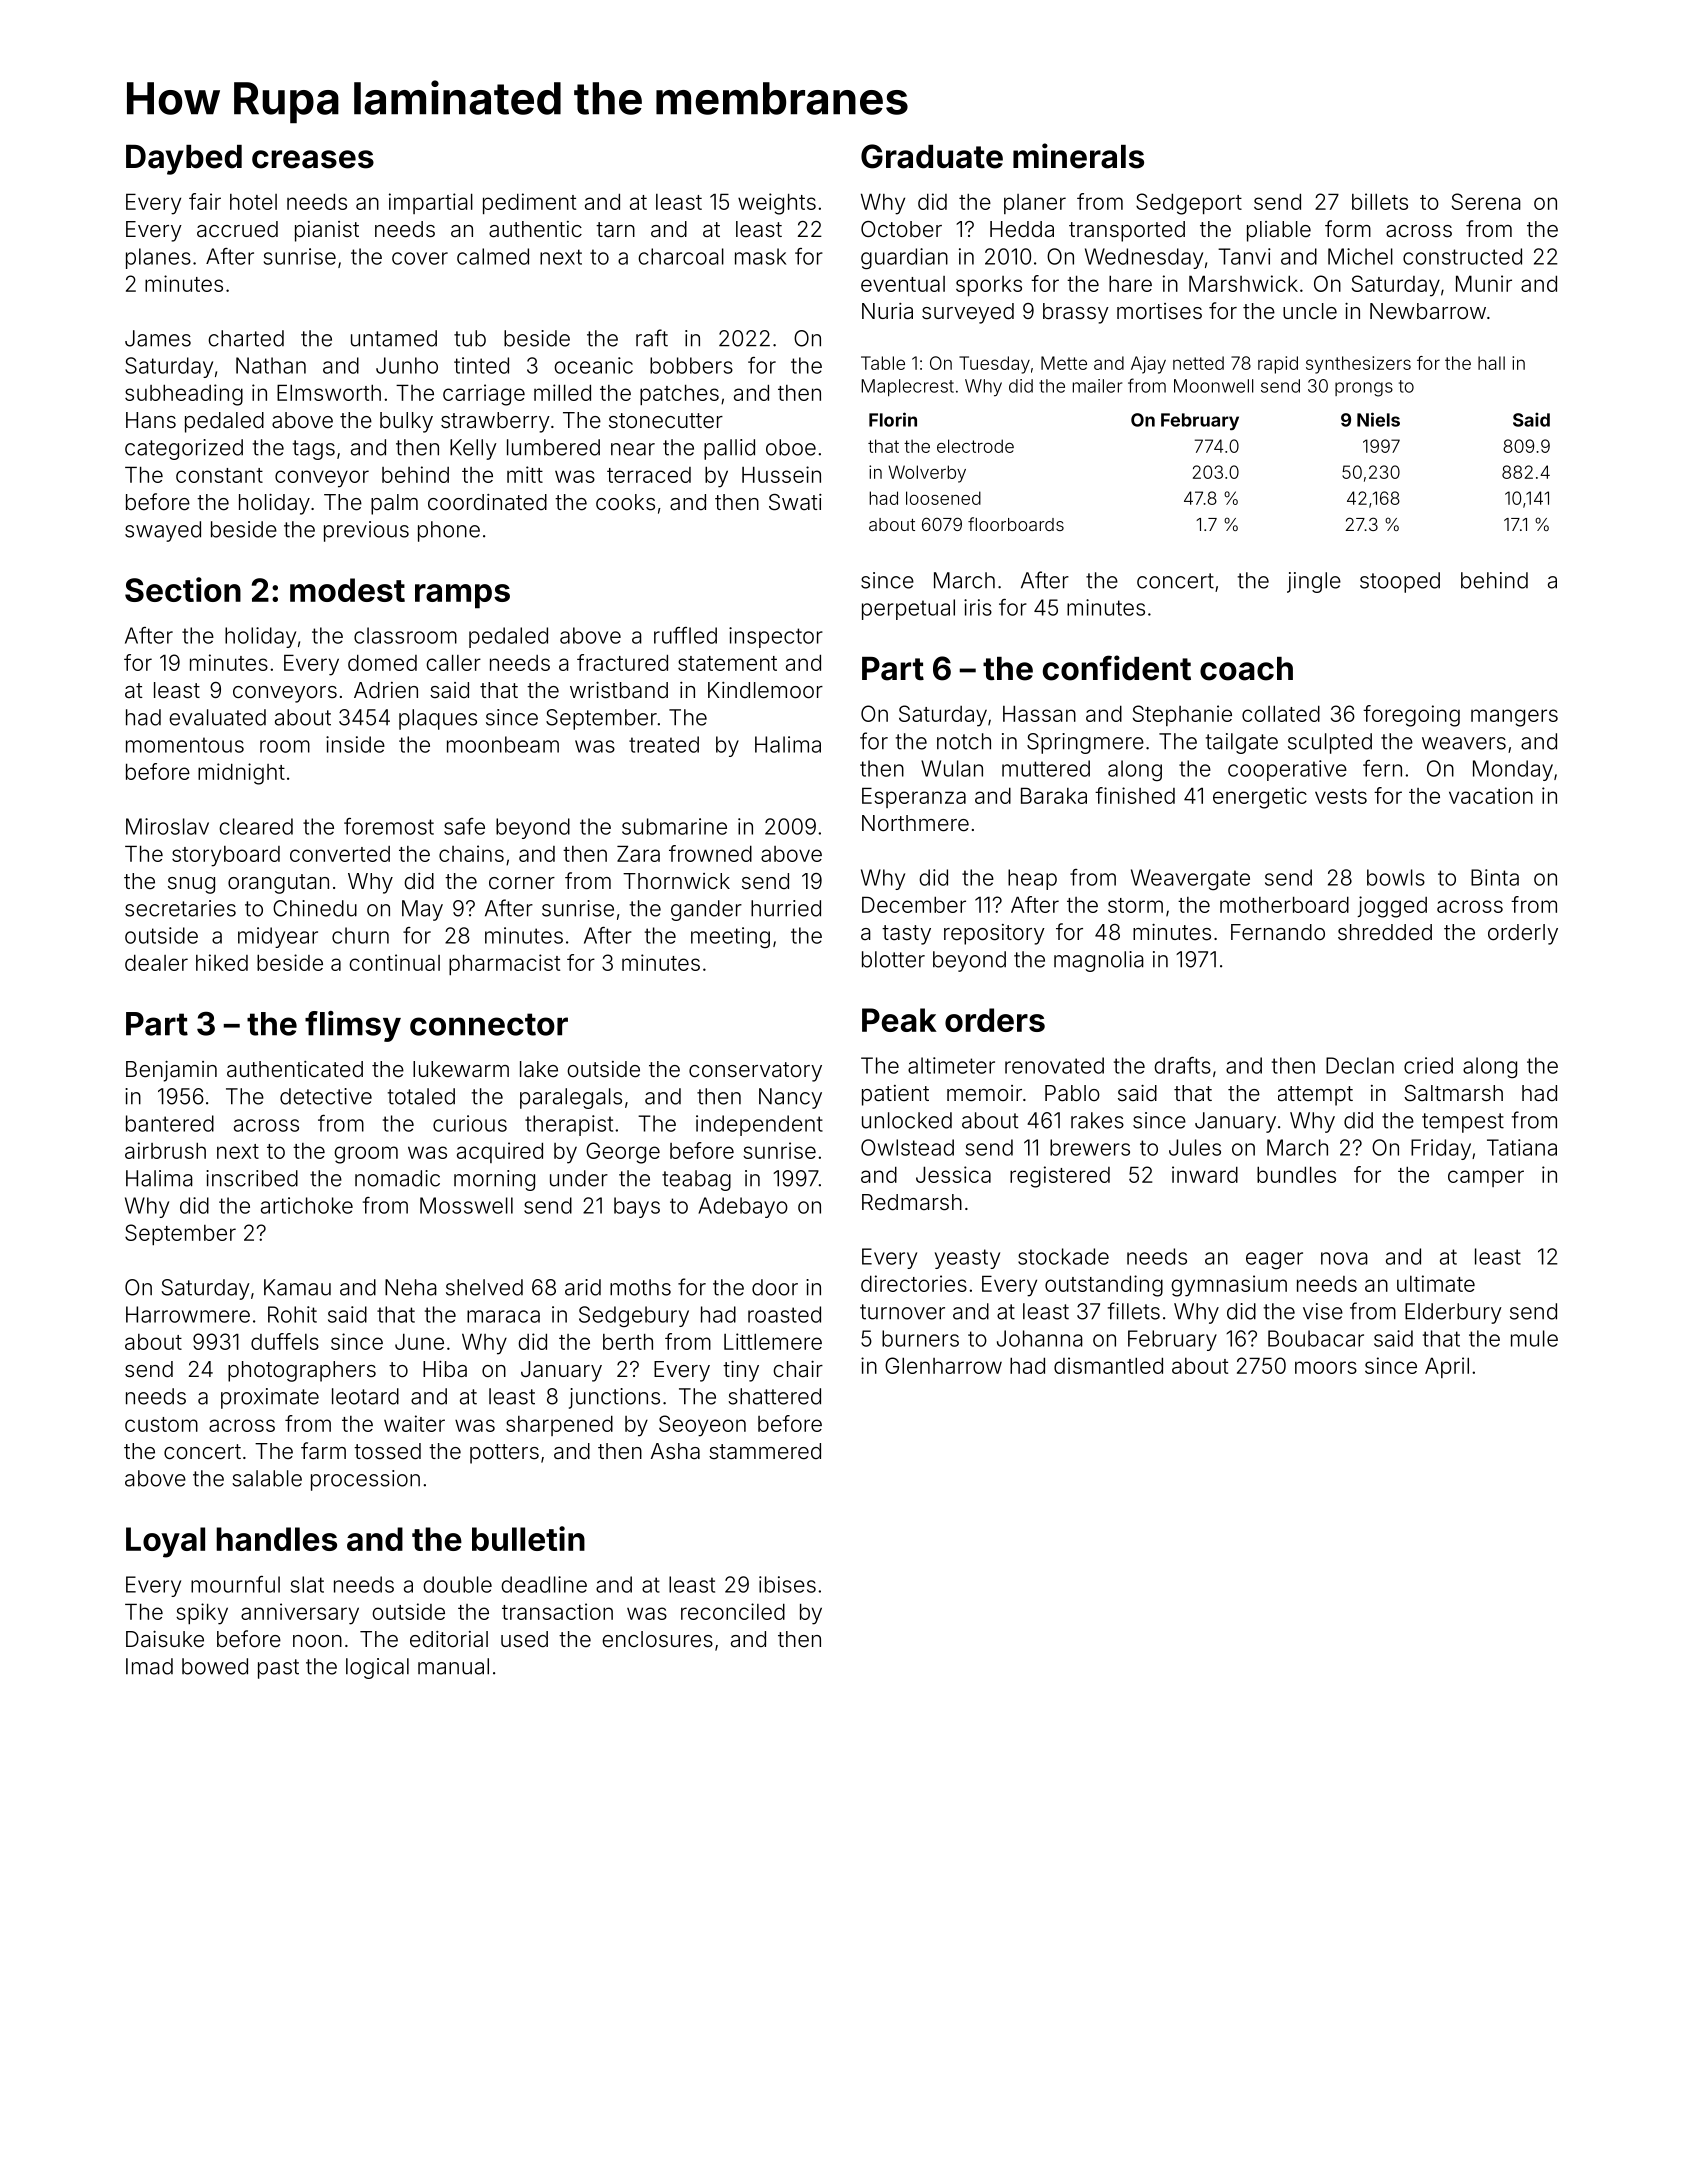  I want to click on pianist, so click(327, 231).
